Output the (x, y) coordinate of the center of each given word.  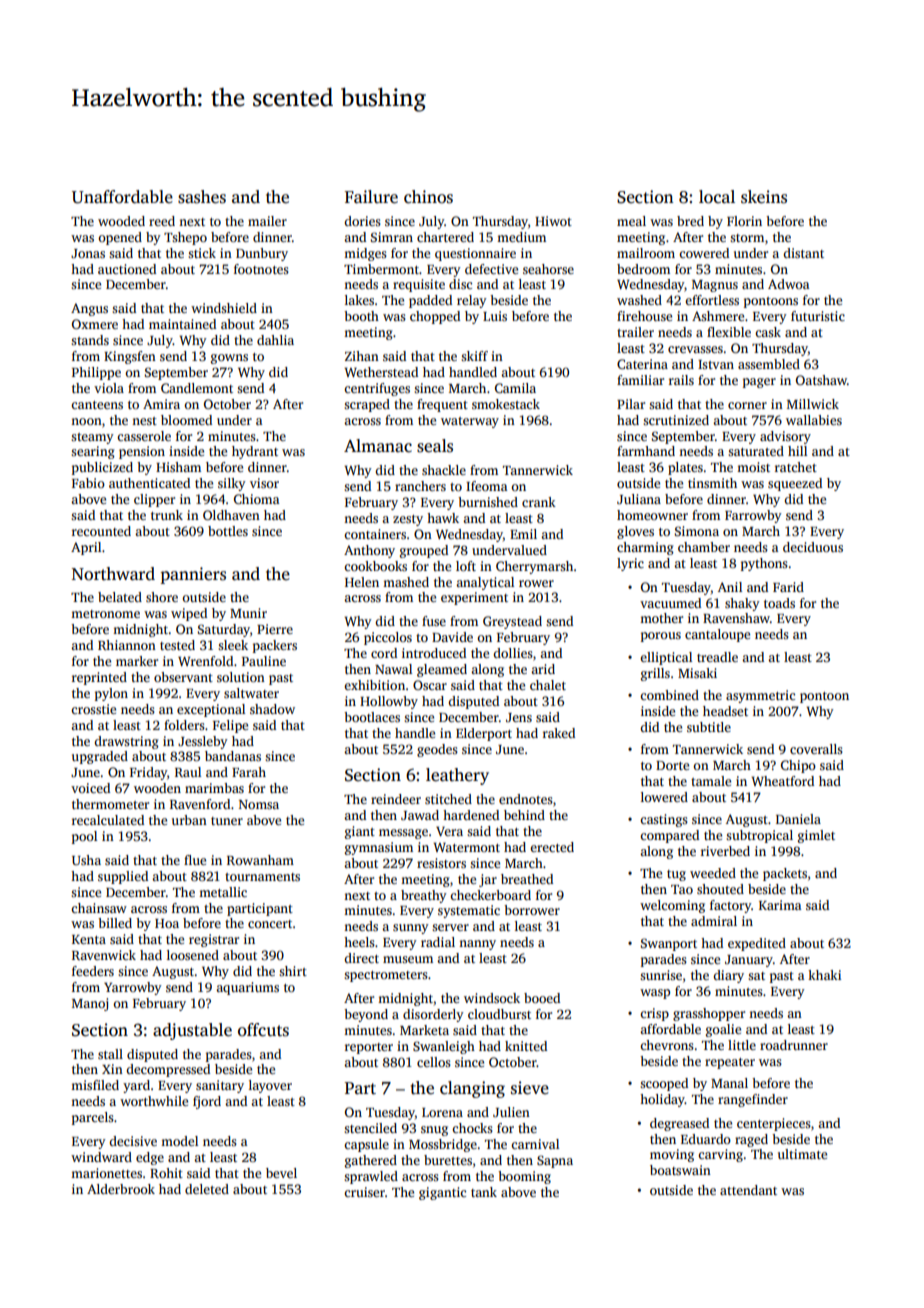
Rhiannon (127, 645)
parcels (93, 1118)
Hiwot (553, 221)
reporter (369, 1048)
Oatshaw (821, 380)
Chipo (798, 766)
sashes (202, 197)
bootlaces (372, 717)
